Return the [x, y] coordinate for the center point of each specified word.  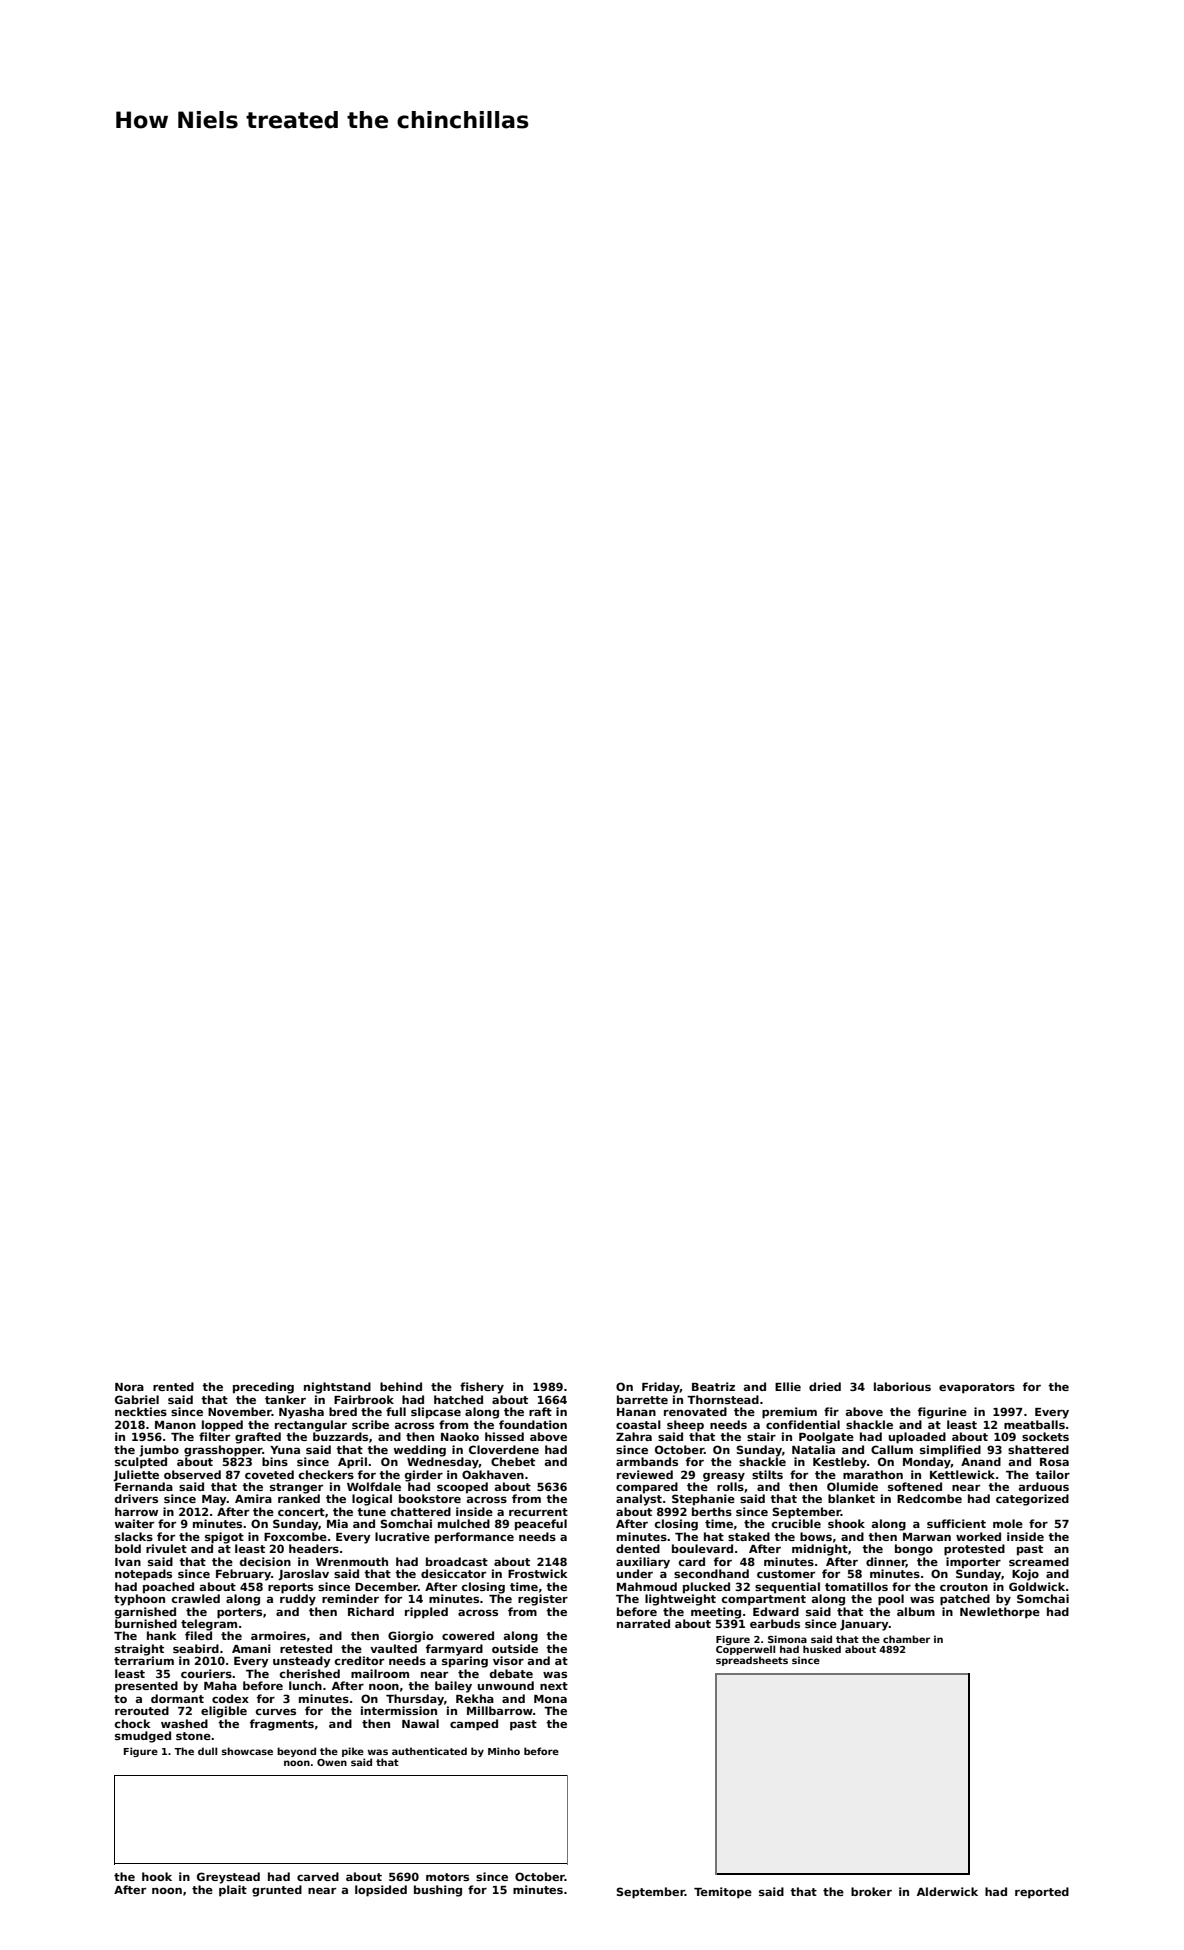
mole [1008, 1523]
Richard [371, 1611]
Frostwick [538, 1573]
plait [233, 1891]
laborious [902, 1386]
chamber [906, 1639]
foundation [533, 1424]
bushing [438, 1891]
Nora [129, 1387]
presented [146, 1687]
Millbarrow [500, 1710]
